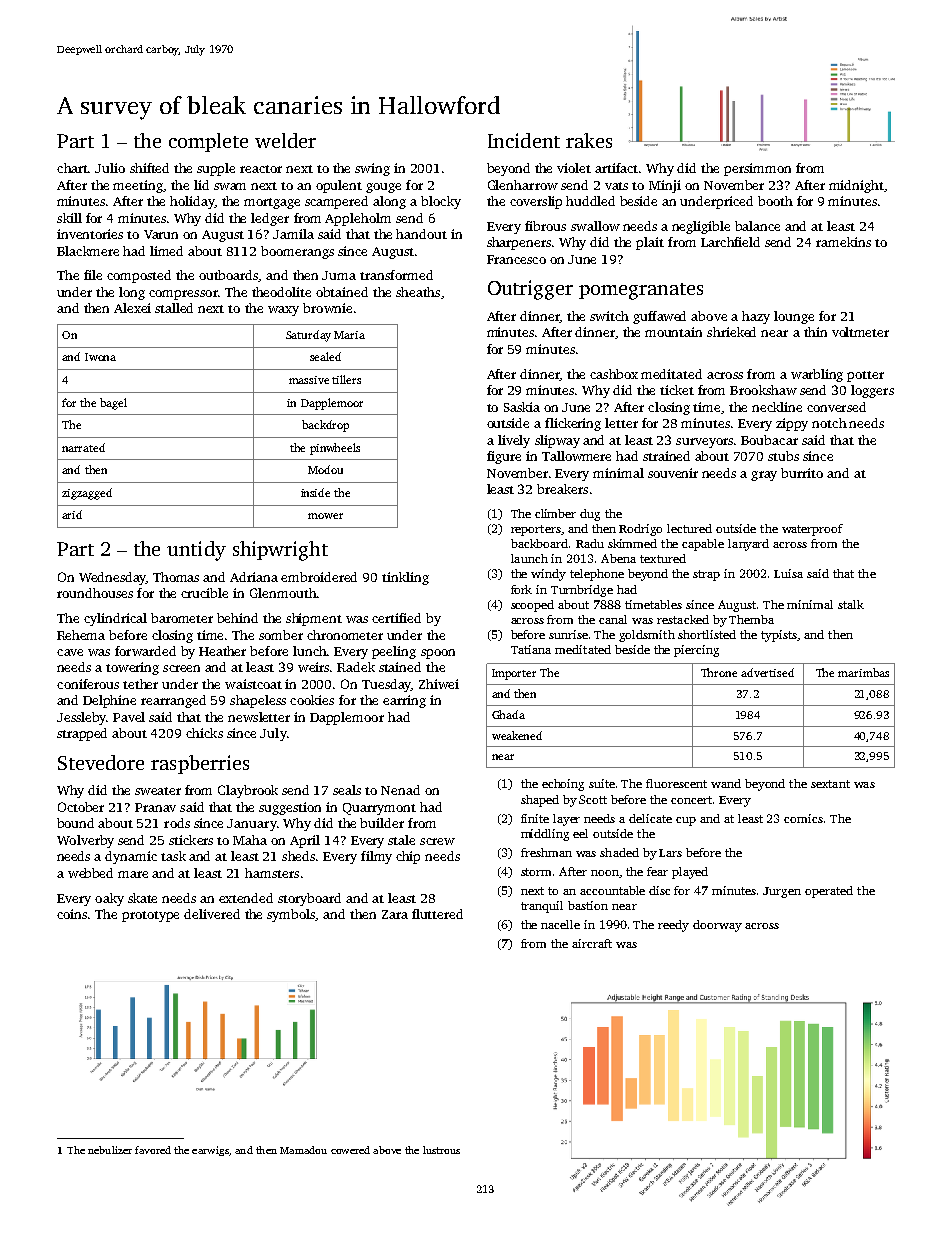  I want to click on lustrous, so click(441, 1150).
